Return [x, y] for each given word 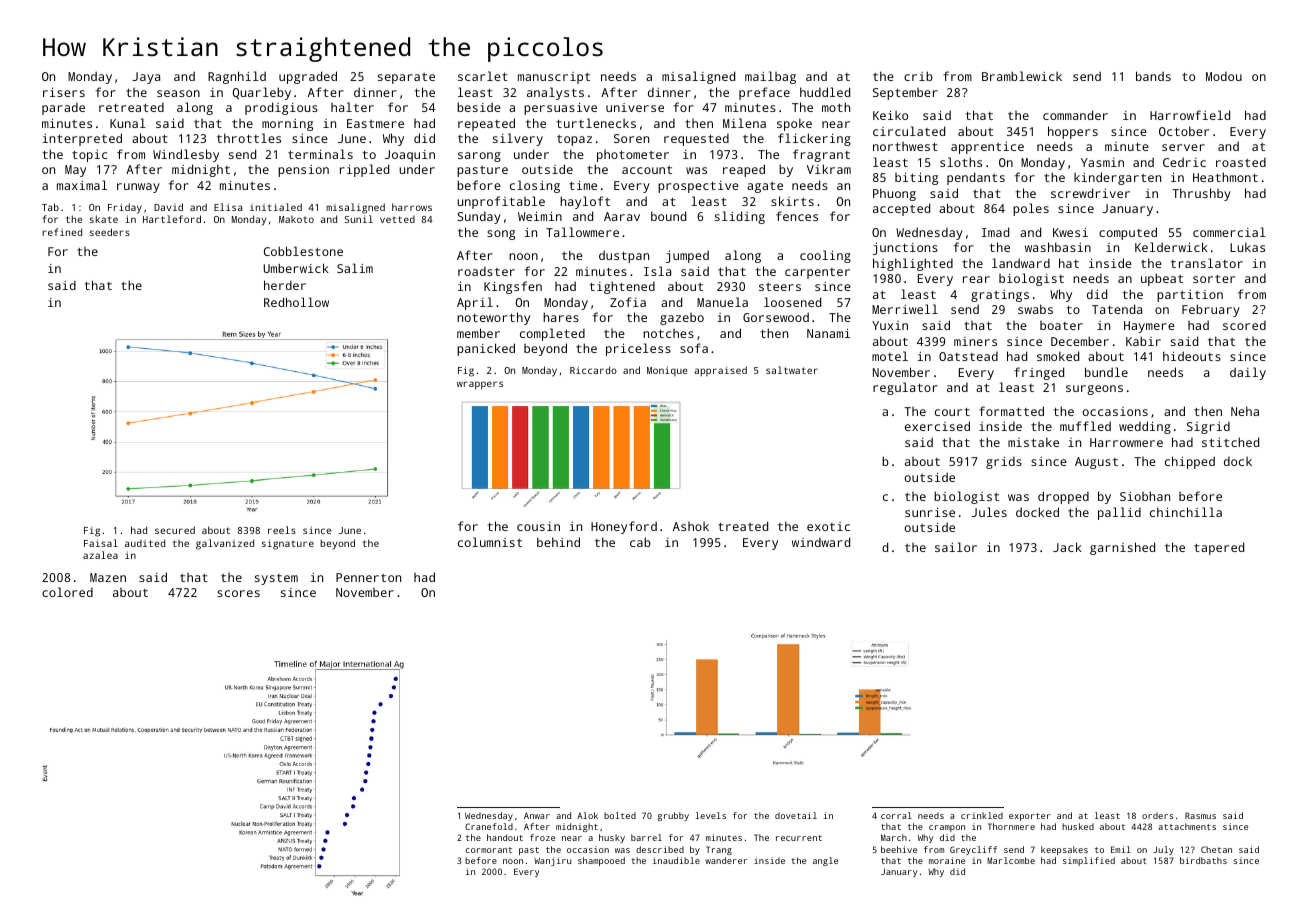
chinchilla [1186, 512]
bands [1153, 76]
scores [238, 593]
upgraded [308, 77]
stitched [1230, 442]
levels [711, 815]
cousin [538, 526]
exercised [937, 426]
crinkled [982, 815]
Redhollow [296, 302]
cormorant [489, 850]
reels [282, 530]
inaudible [676, 860]
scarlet [483, 76]
